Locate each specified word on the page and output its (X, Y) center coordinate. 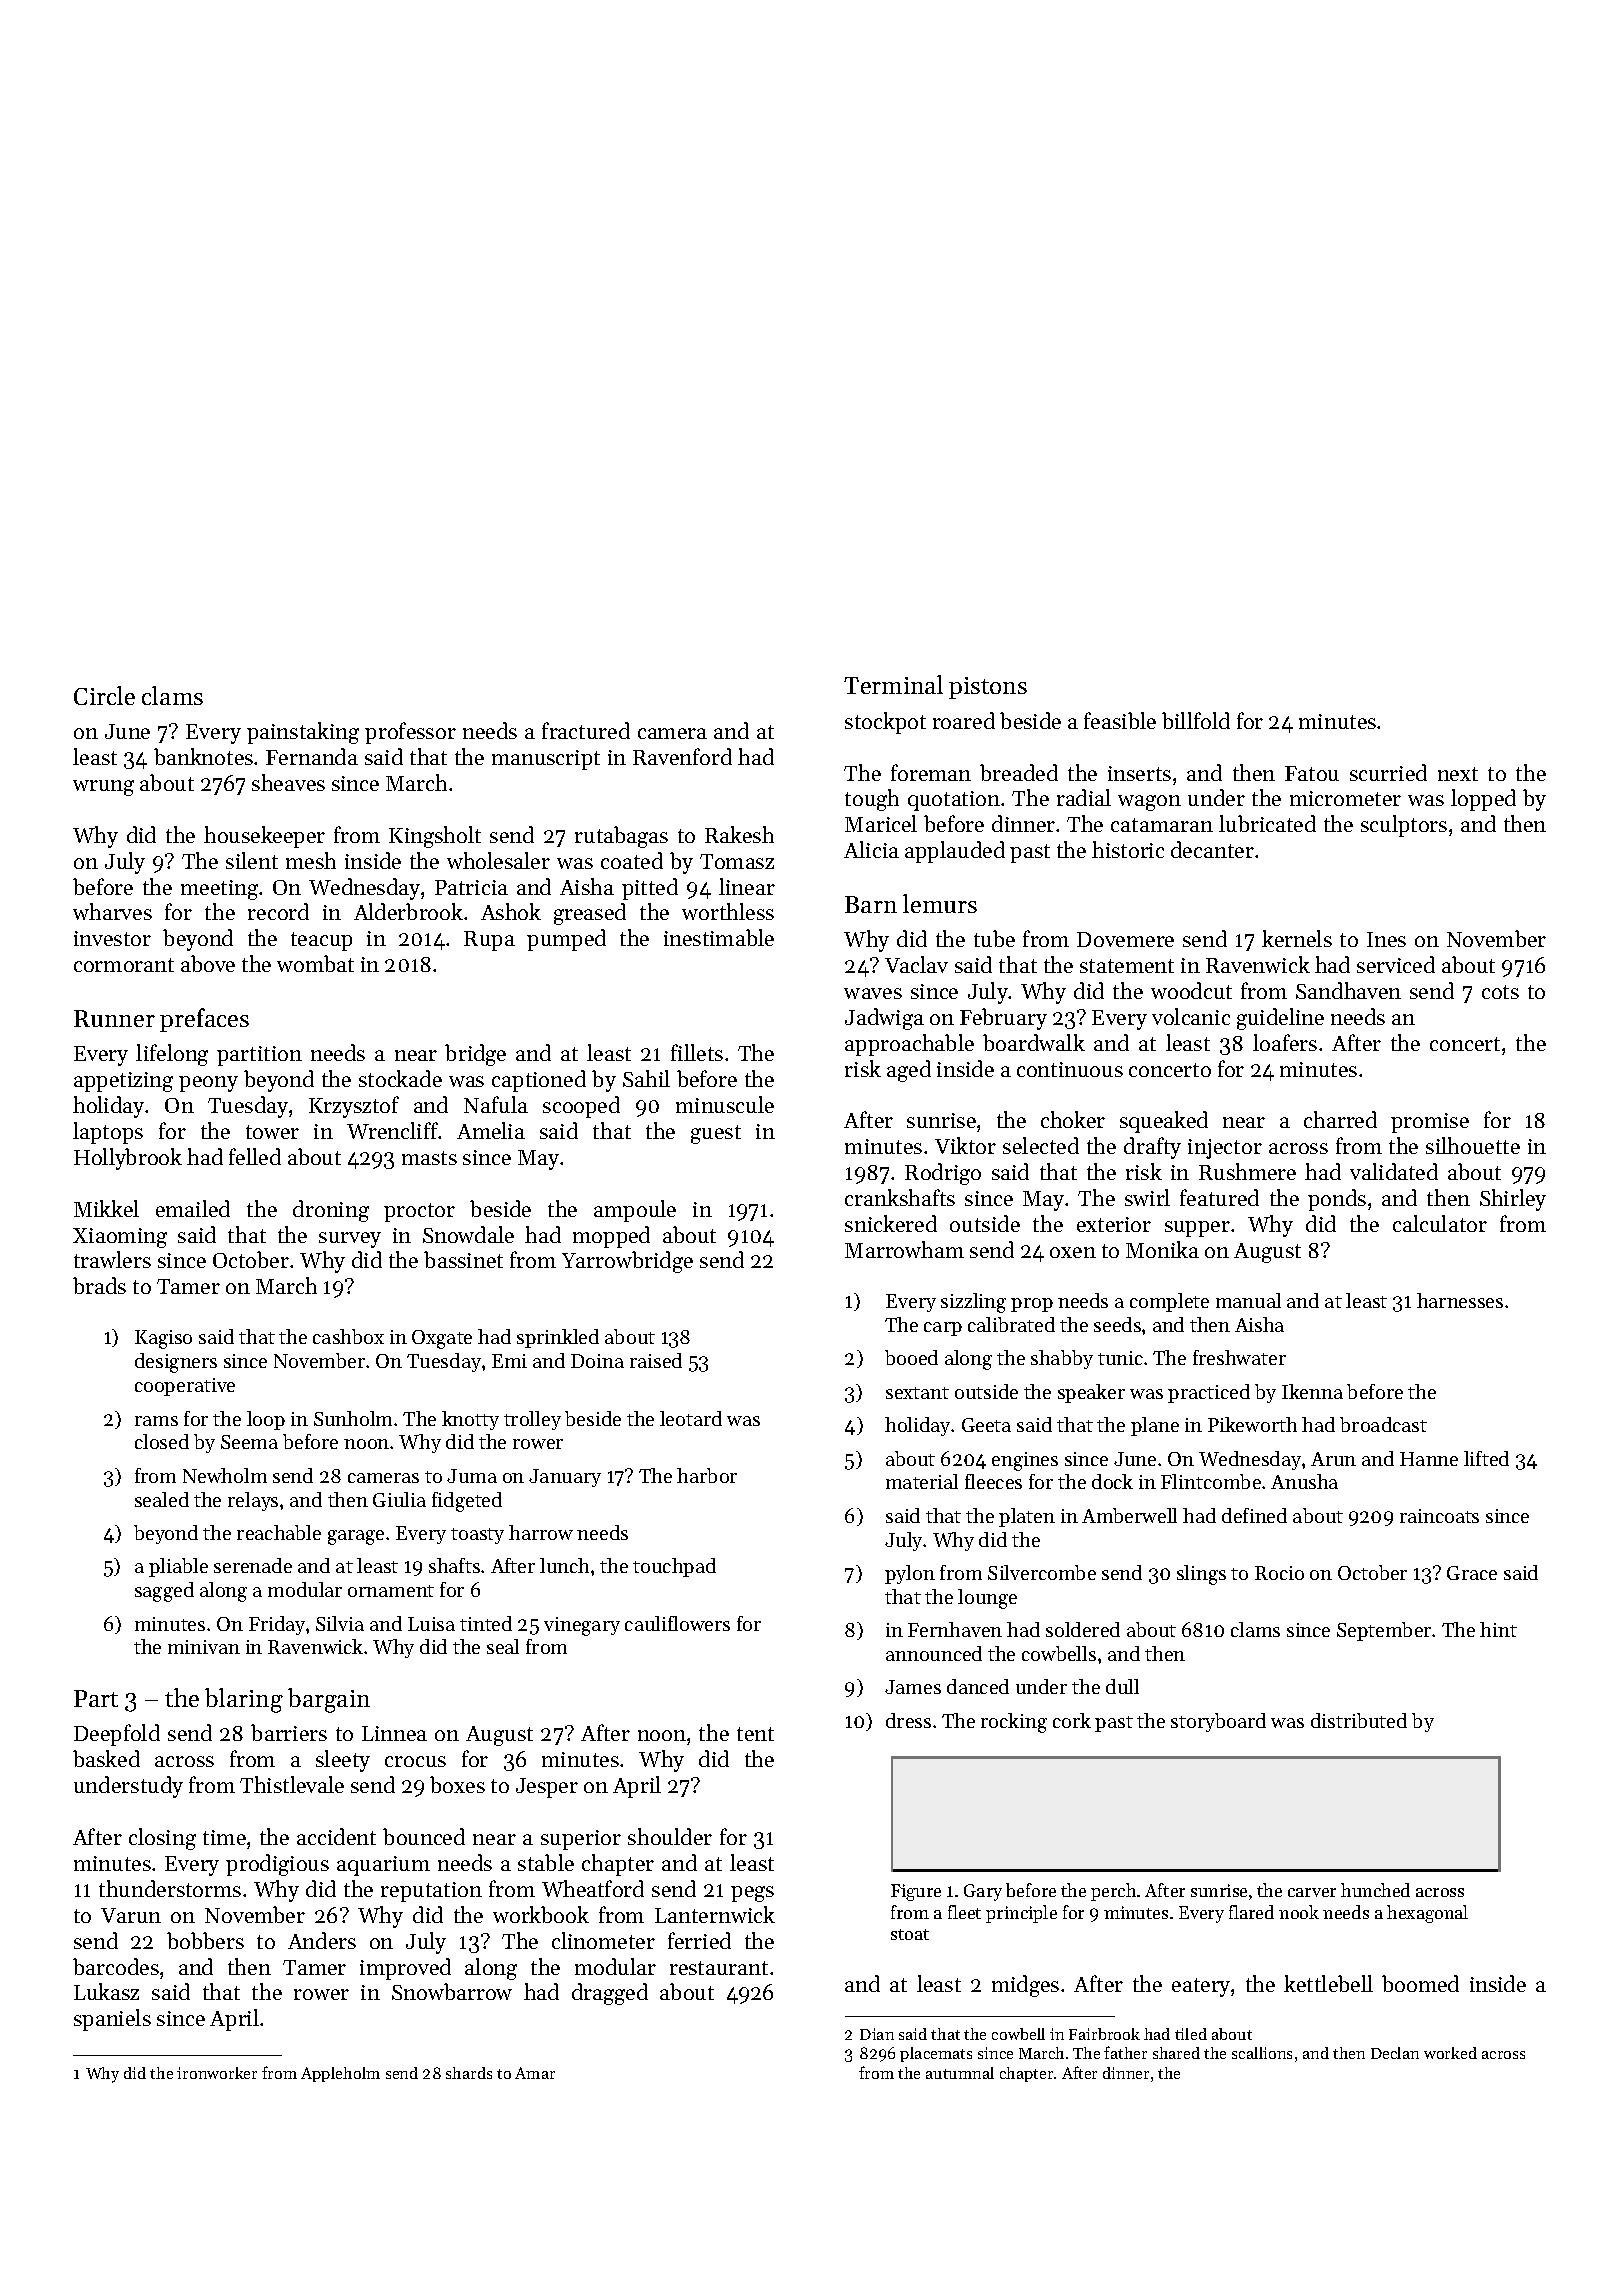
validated (1394, 1171)
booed (911, 1357)
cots (1500, 992)
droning (331, 1211)
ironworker (217, 2073)
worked (1450, 2053)
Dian (877, 2034)
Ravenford (682, 756)
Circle (104, 695)
